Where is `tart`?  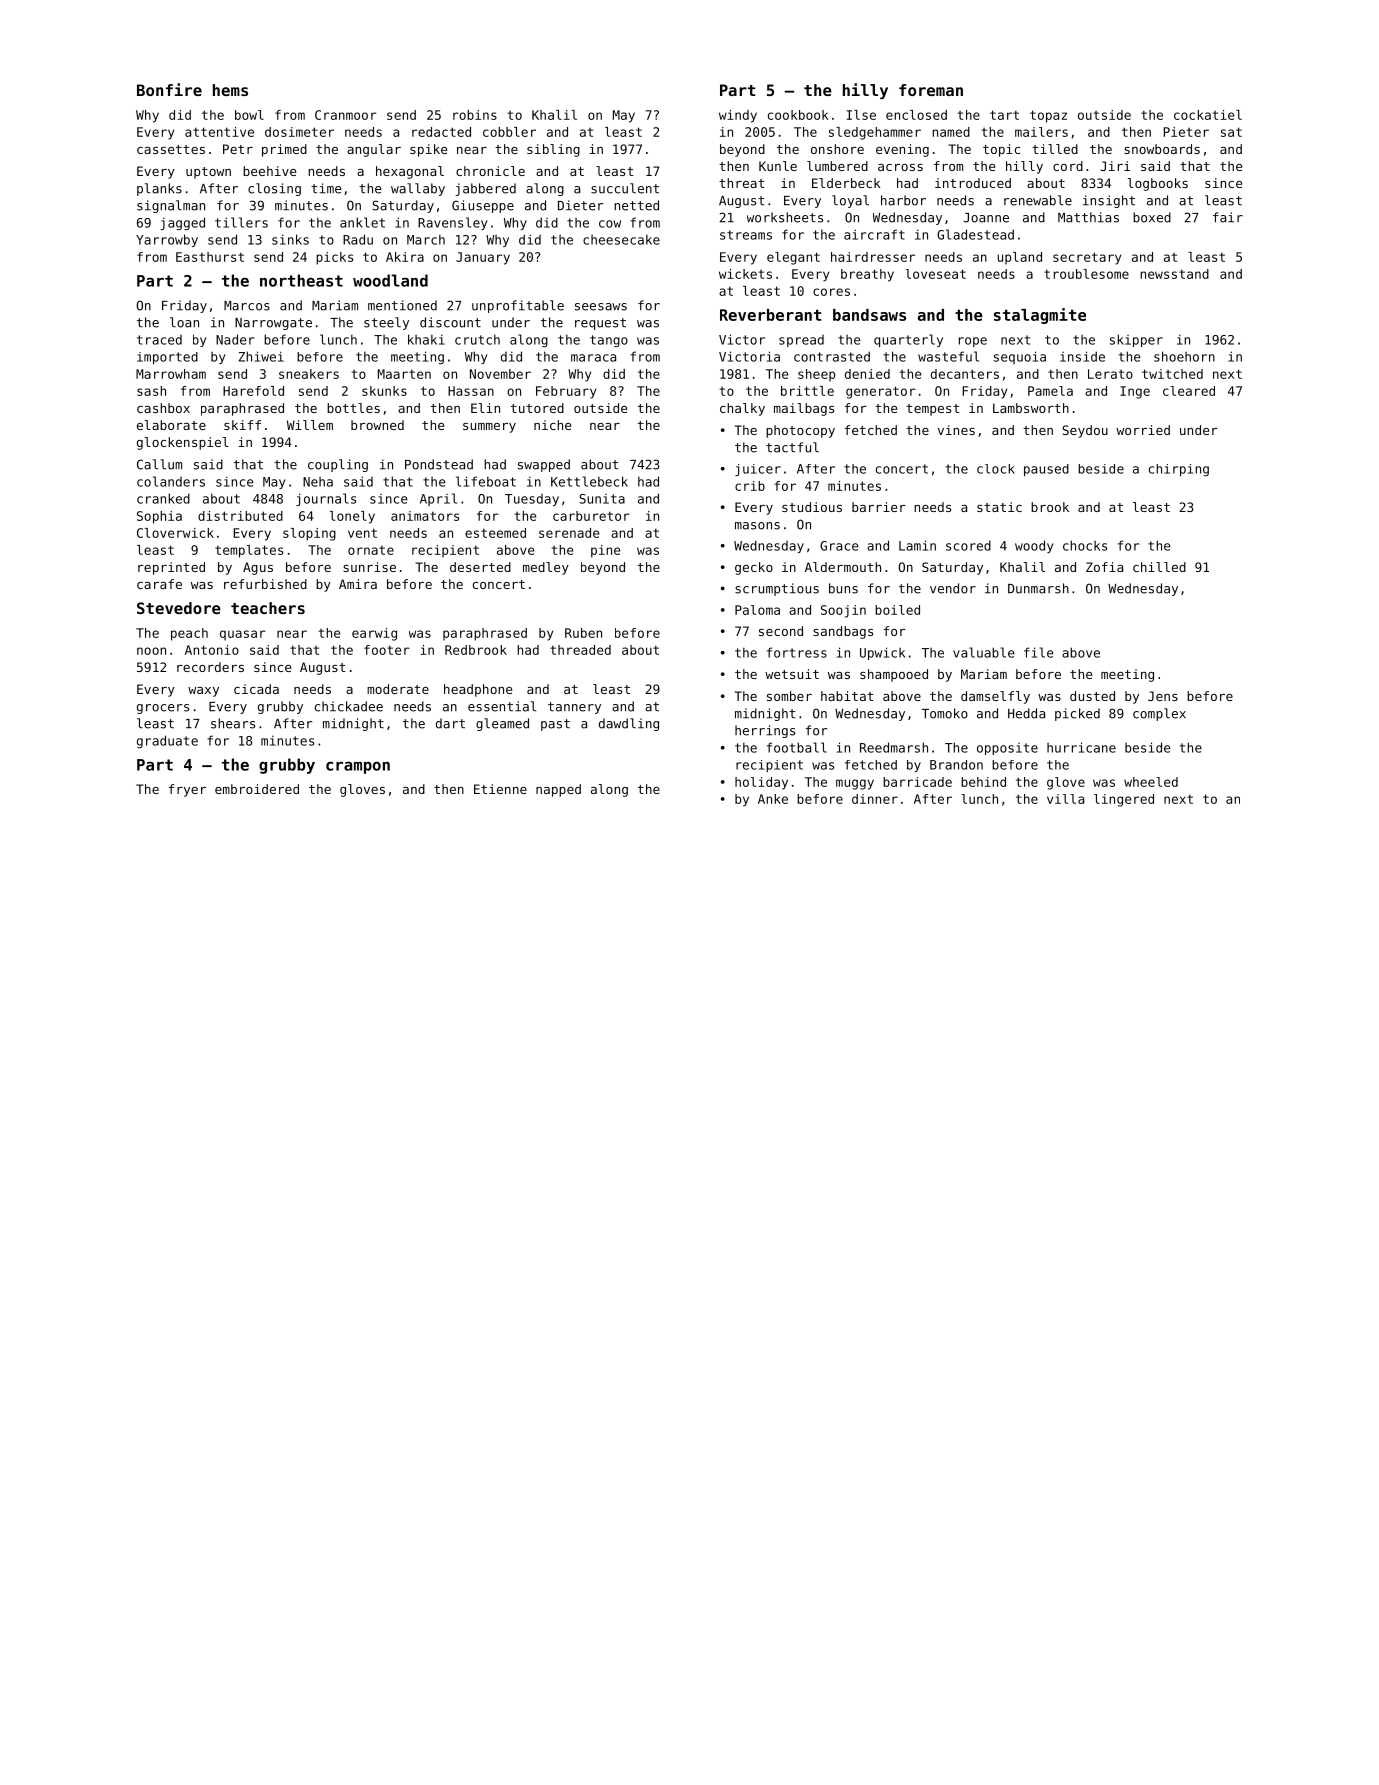 tart is located at coordinates (1004, 115).
